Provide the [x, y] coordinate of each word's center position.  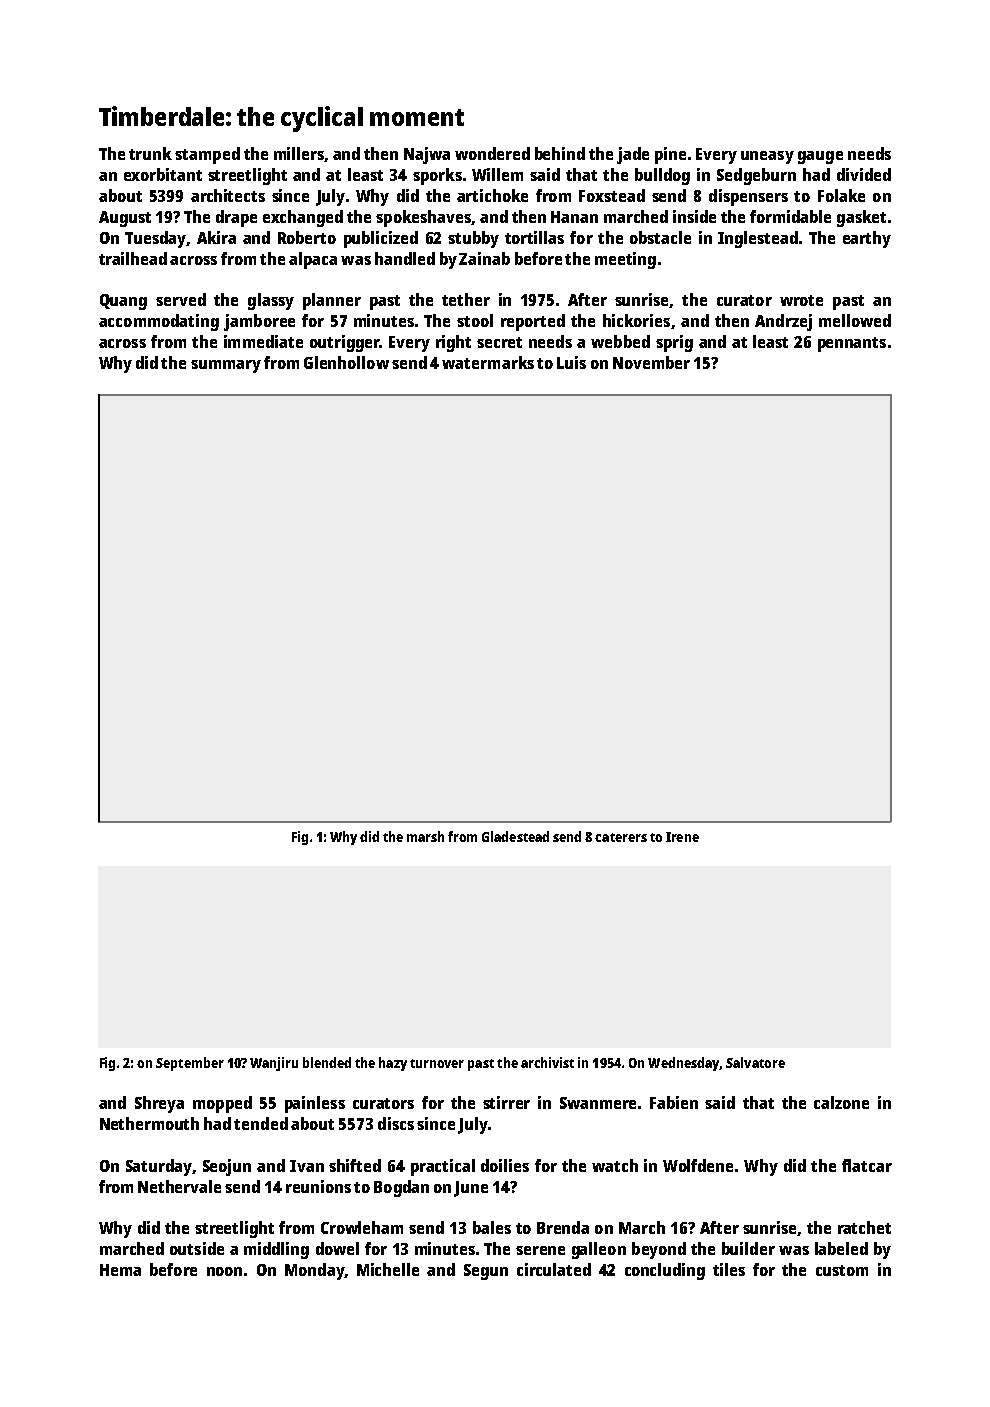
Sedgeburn [756, 176]
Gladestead [515, 836]
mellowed [855, 320]
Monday [315, 1271]
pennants [852, 344]
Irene [682, 837]
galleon [599, 1250]
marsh [425, 836]
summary [226, 366]
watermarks [488, 362]
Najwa [427, 155]
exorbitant [163, 174]
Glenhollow [346, 362]
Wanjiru [274, 1064]
